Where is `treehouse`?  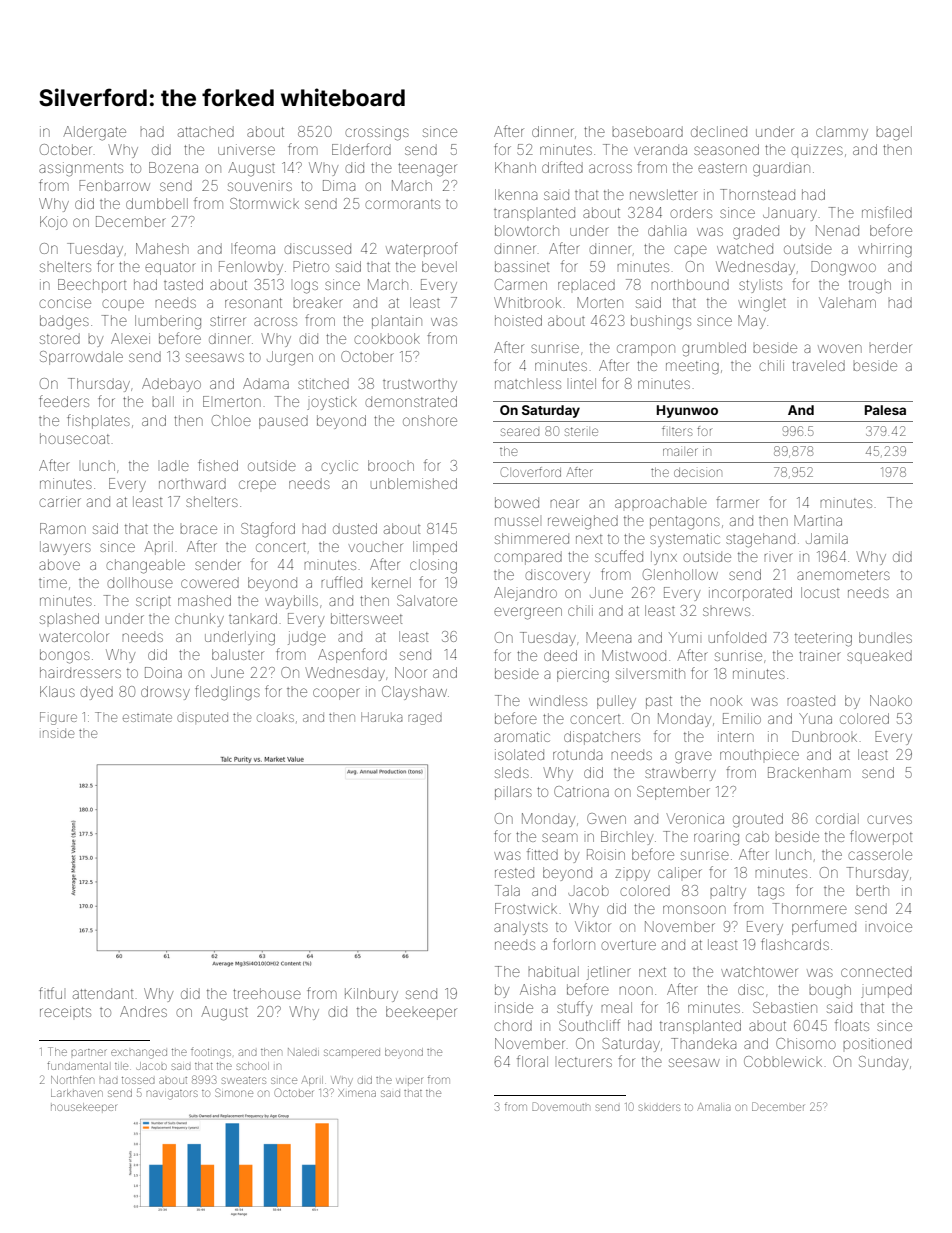
treehouse is located at coordinates (267, 993).
